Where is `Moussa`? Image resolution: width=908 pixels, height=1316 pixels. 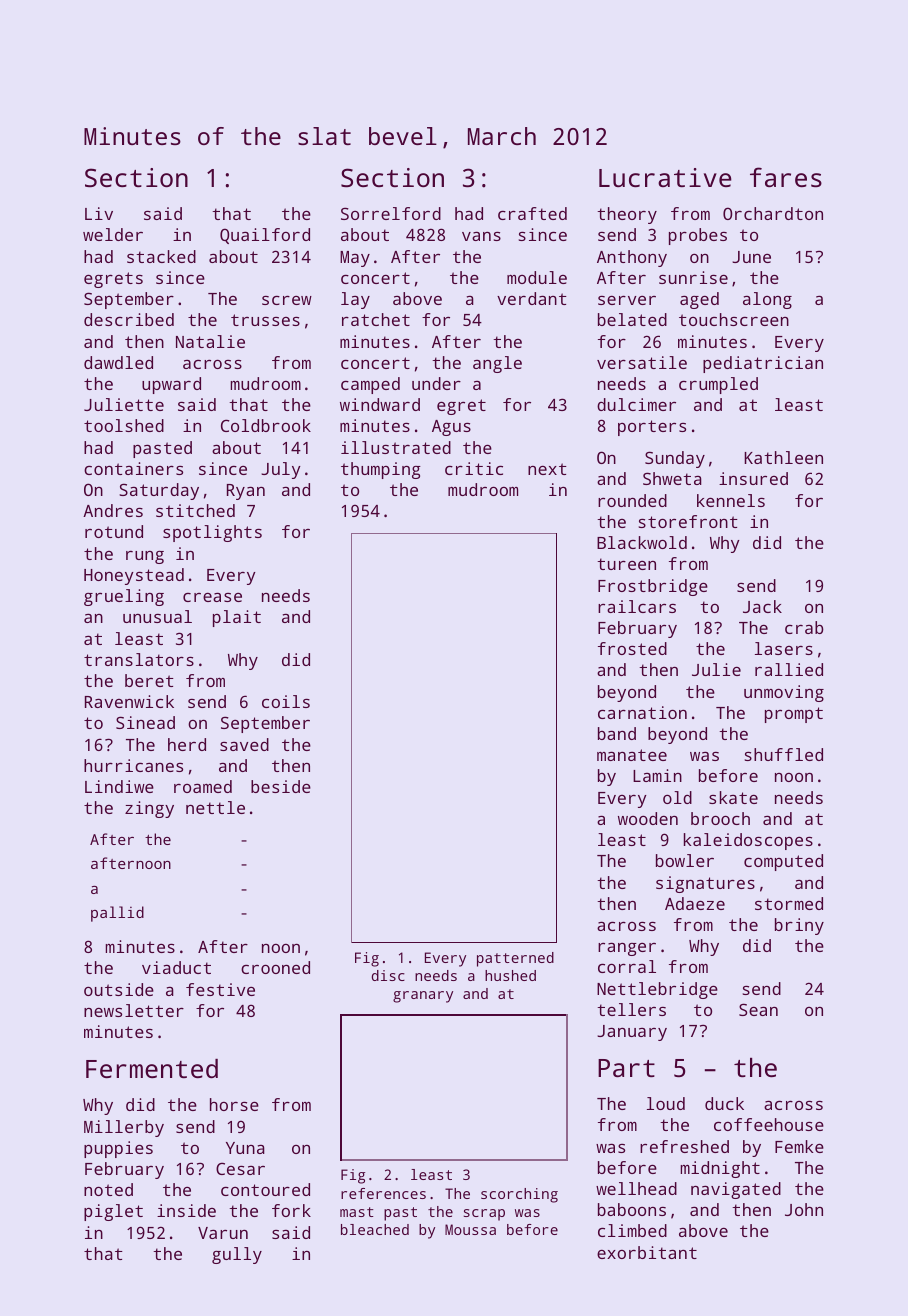
Moussa is located at coordinates (470, 1229).
